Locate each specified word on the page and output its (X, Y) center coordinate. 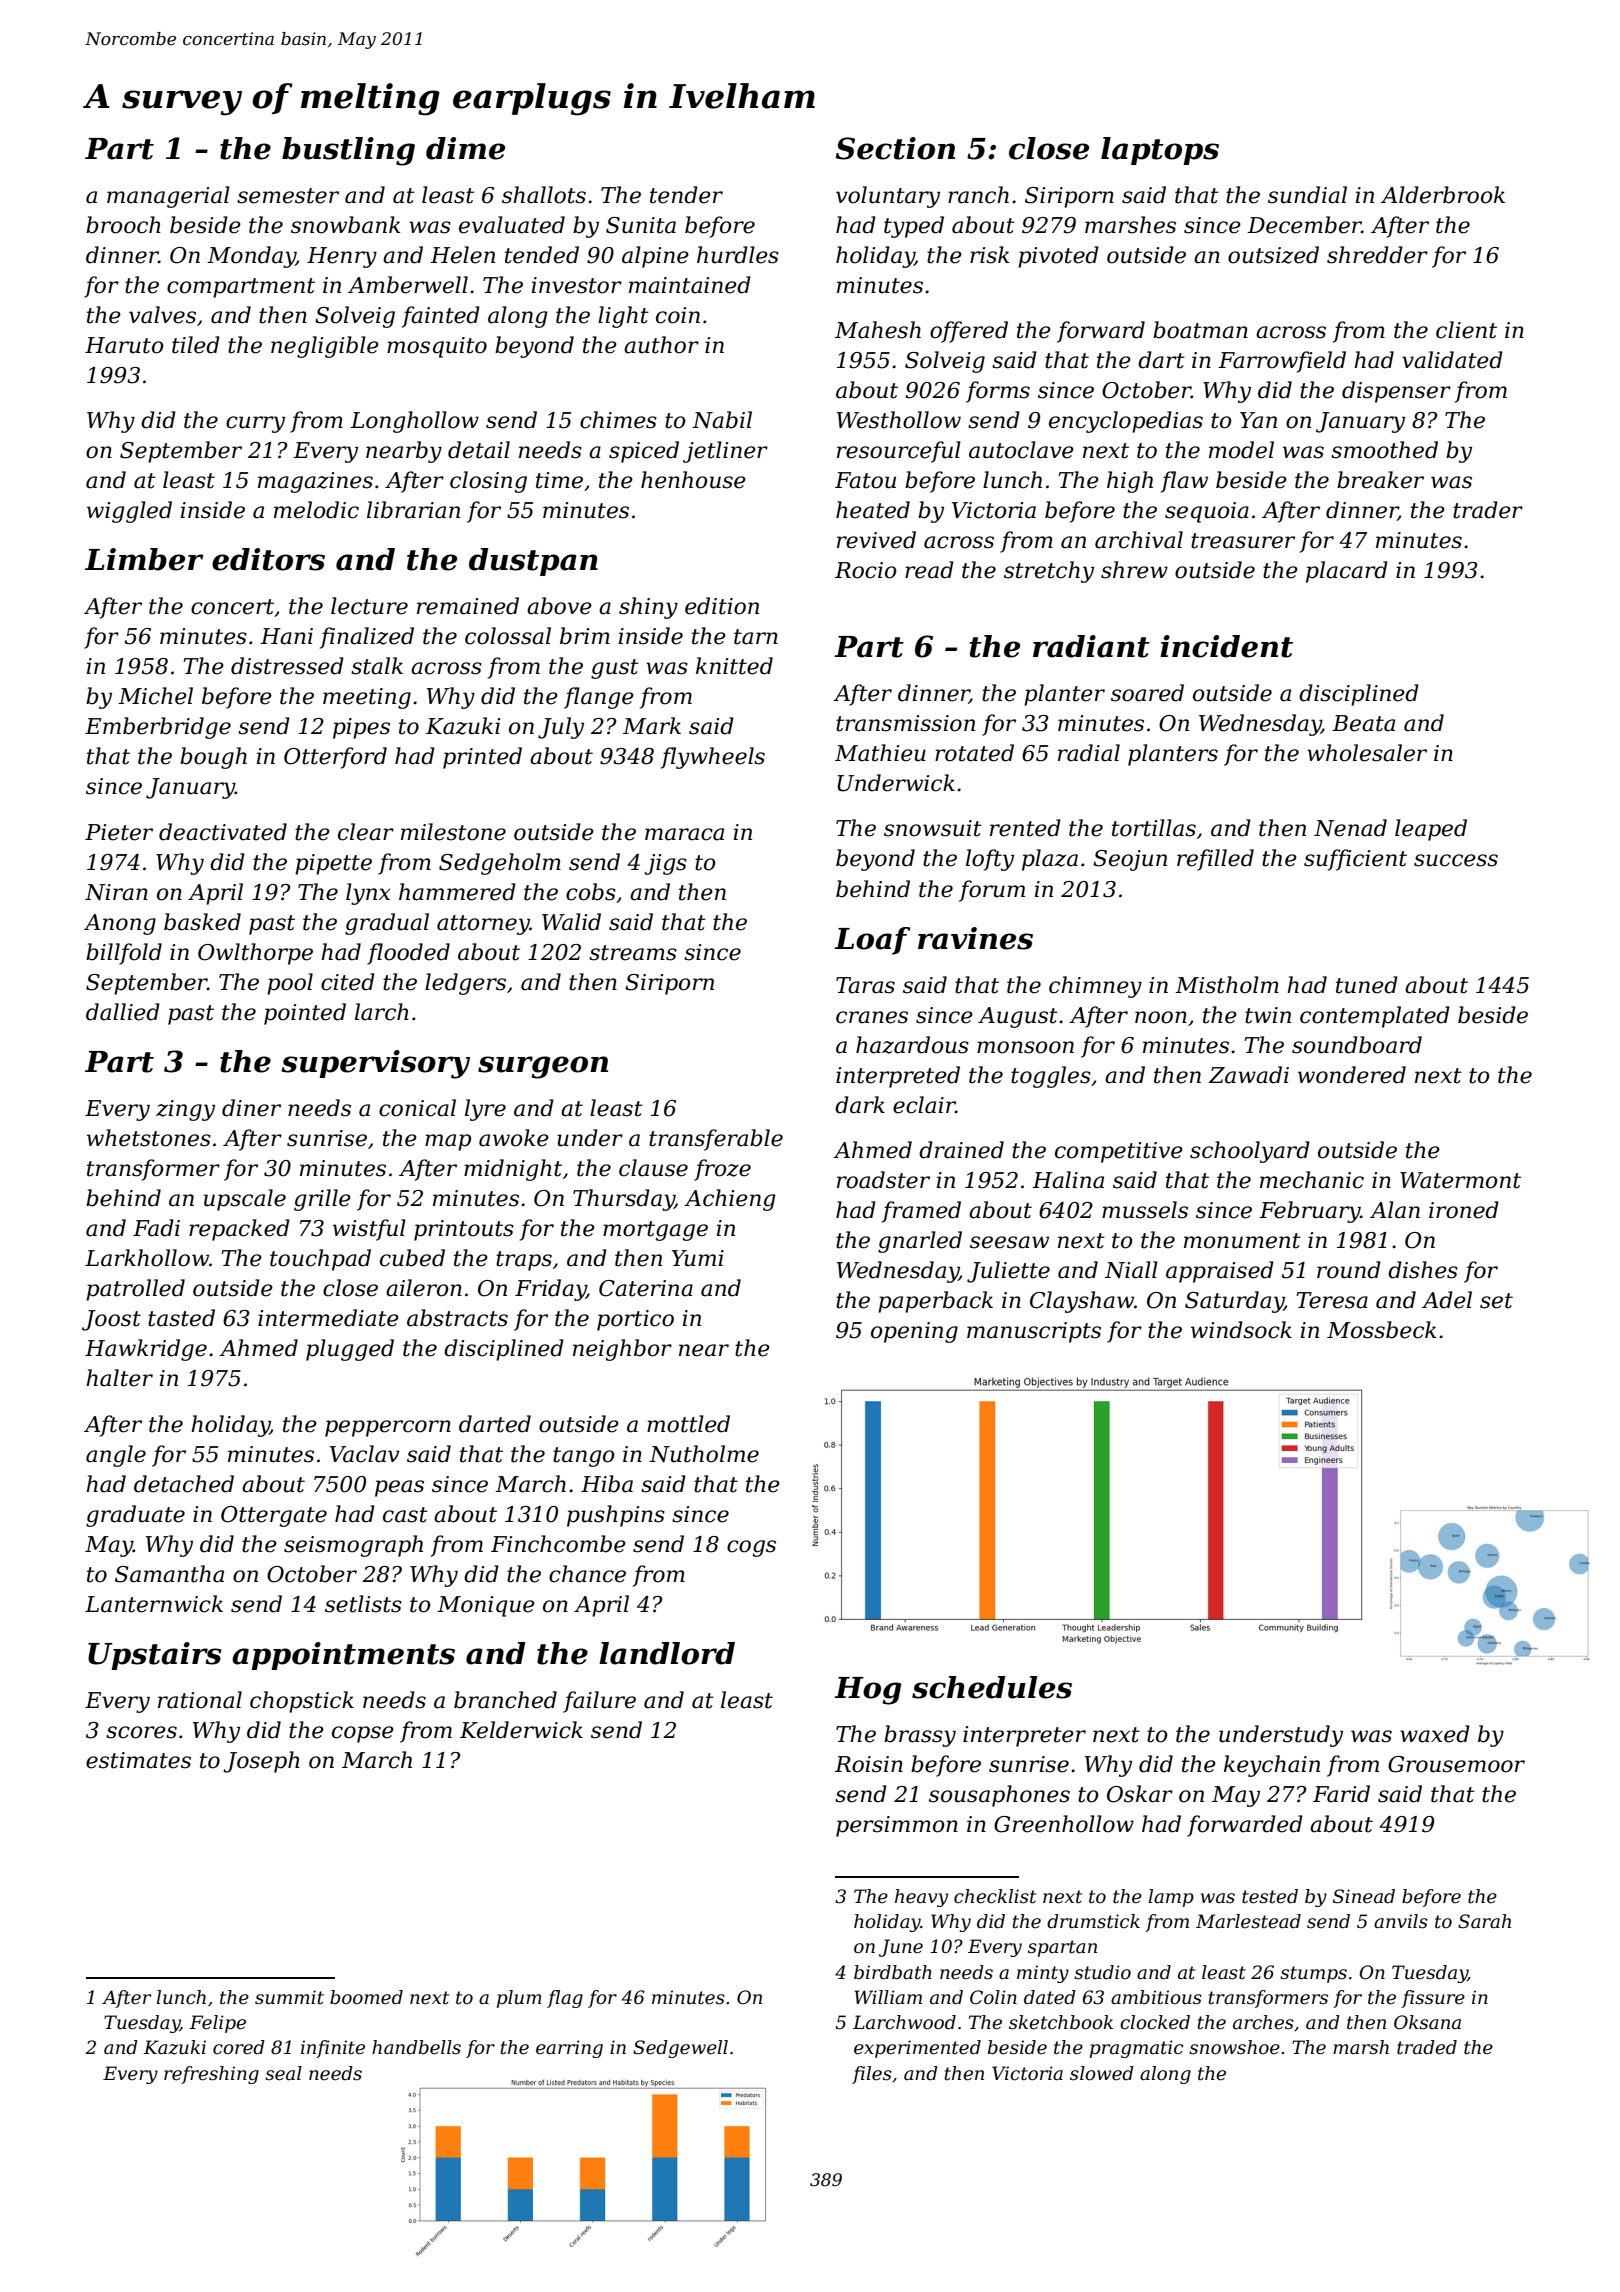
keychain (1272, 1766)
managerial (168, 197)
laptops (1160, 151)
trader (1488, 510)
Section (895, 148)
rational (200, 1700)
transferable (716, 1140)
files (872, 2075)
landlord (667, 1653)
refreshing (211, 2075)
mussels (1145, 1210)
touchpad (320, 1260)
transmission (905, 723)
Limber (144, 559)
